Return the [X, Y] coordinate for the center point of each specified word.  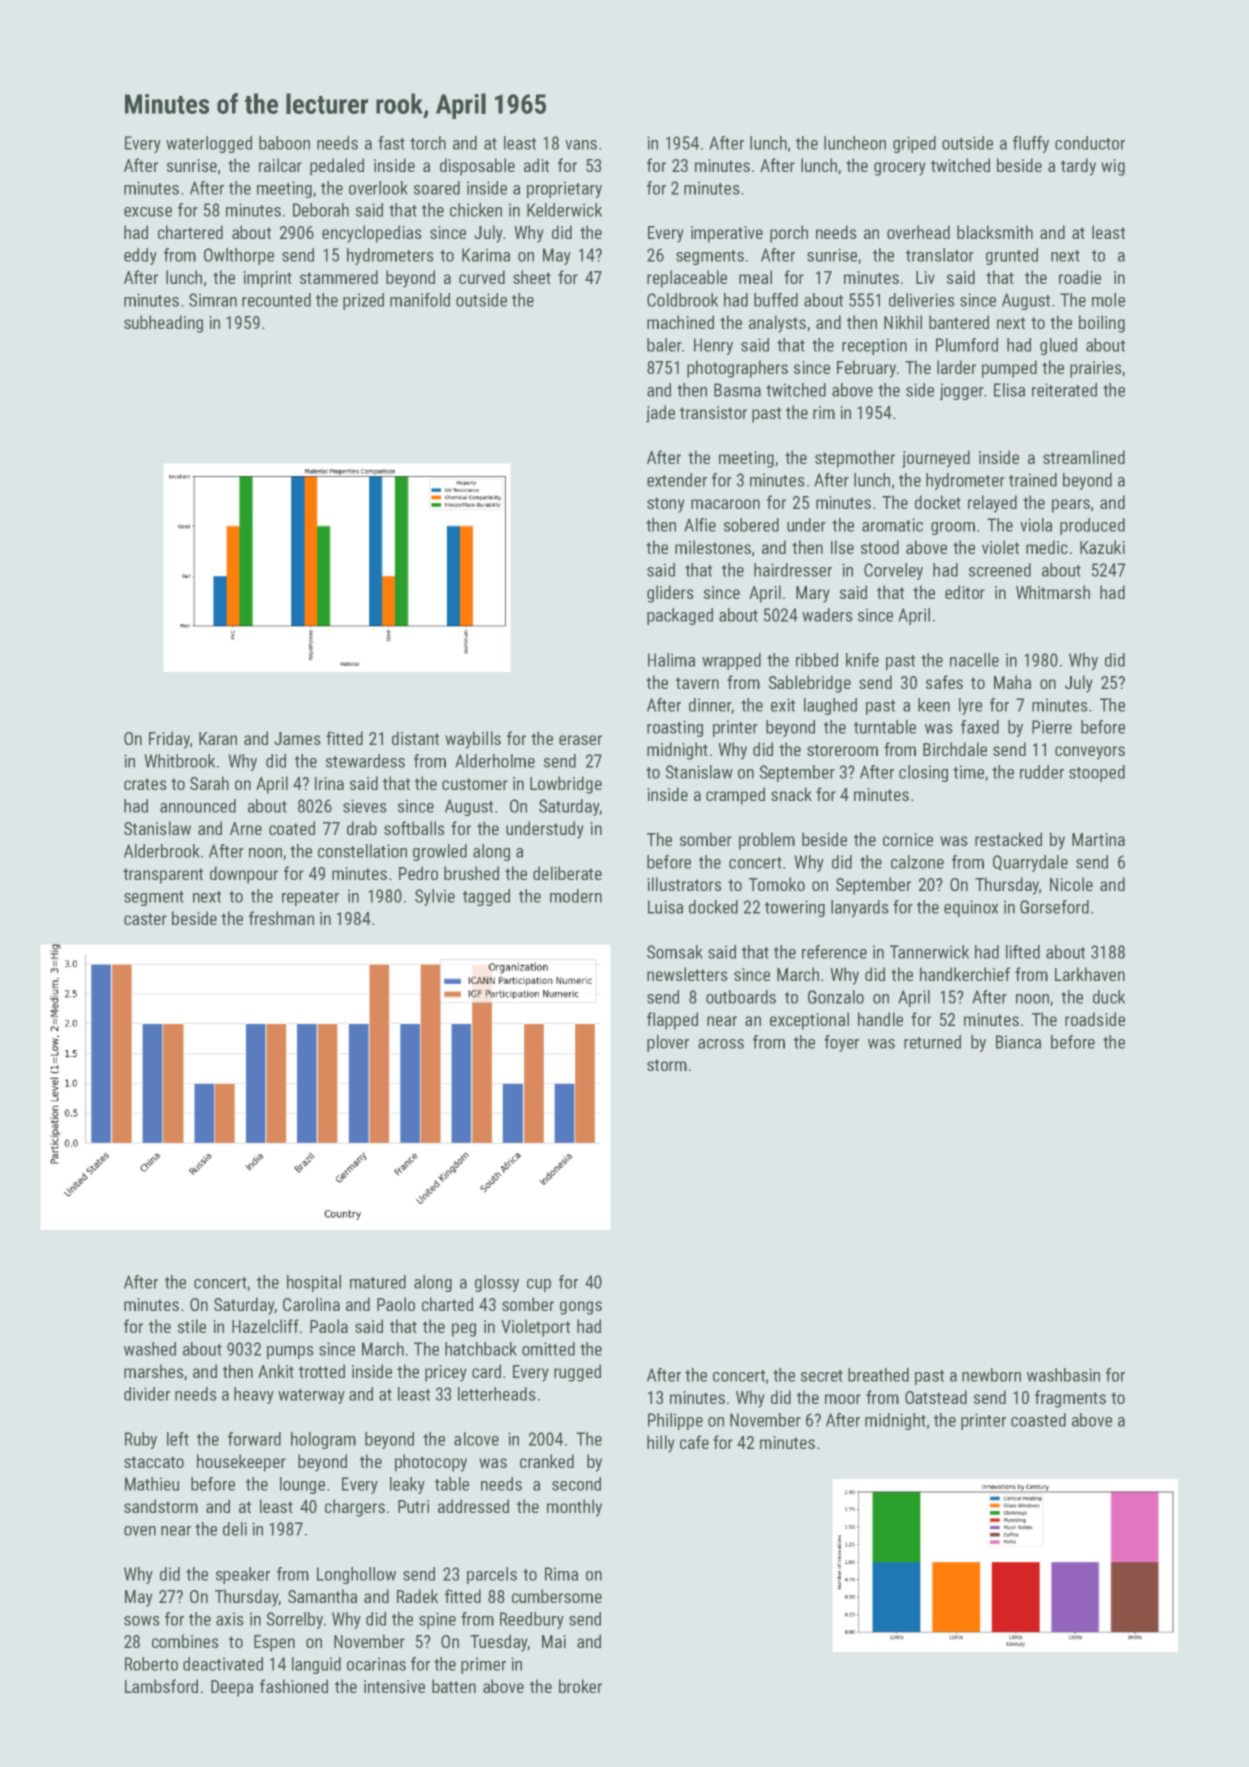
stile [192, 1326]
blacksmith [995, 232]
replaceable [687, 279]
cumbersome [557, 1596]
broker [580, 1686]
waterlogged [209, 144]
